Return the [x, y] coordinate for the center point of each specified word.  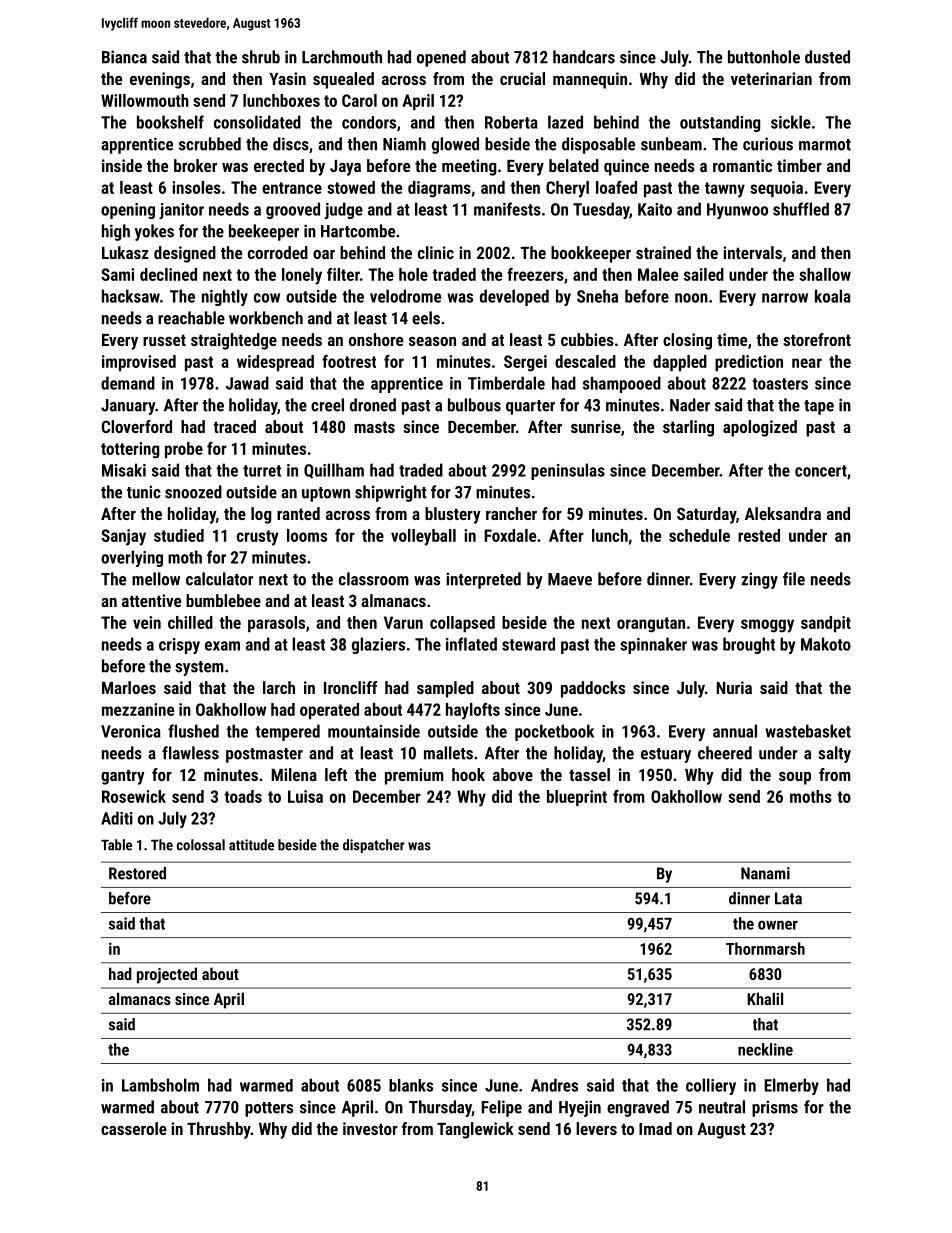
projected [167, 975]
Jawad [247, 383]
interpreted [483, 580]
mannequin [590, 80]
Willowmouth [145, 100]
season [432, 341]
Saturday [706, 515]
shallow [825, 274]
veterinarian [771, 78]
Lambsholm [160, 1085]
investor [370, 1128]
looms [307, 535]
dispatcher [374, 846]
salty [834, 754]
